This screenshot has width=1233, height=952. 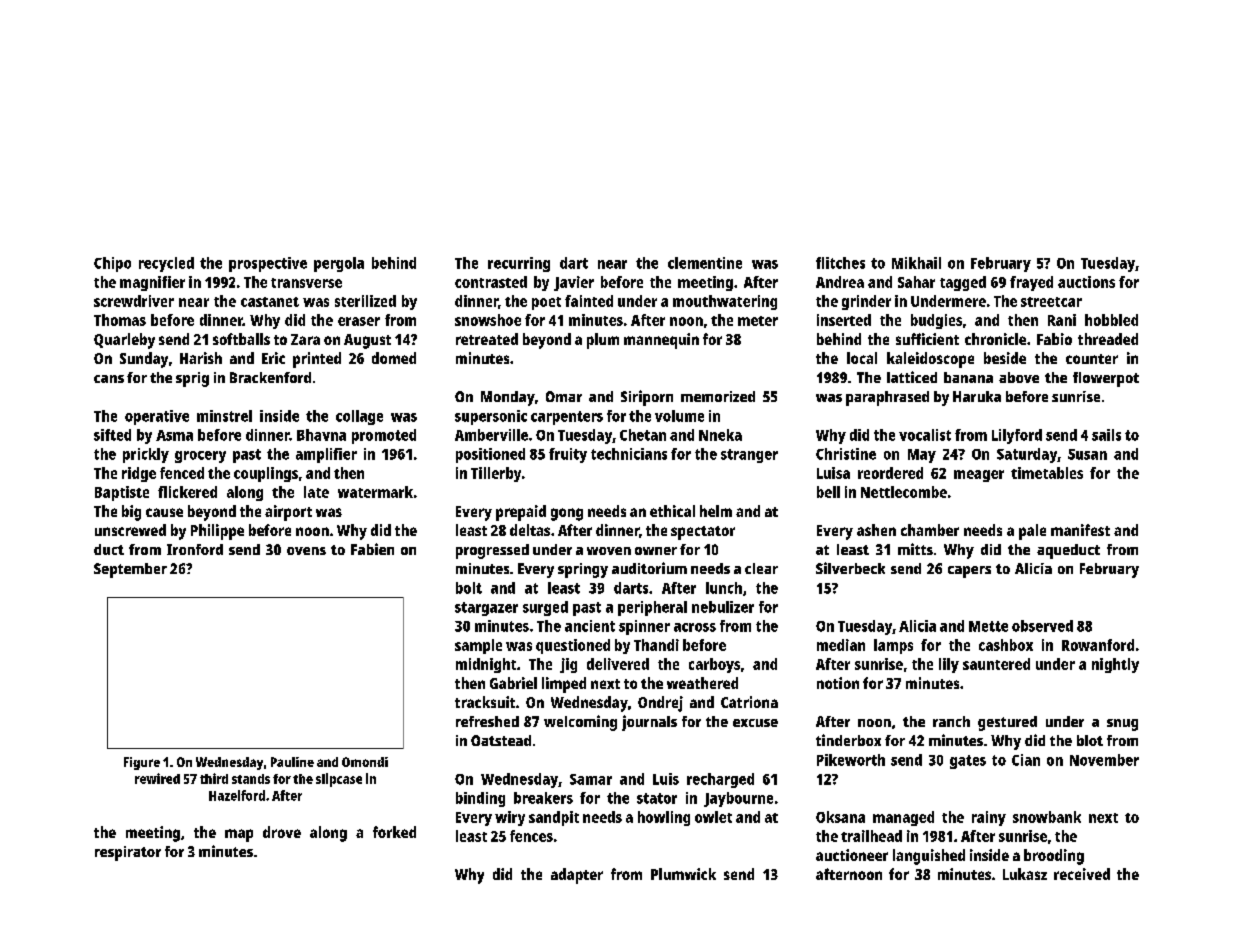 I want to click on fainted, so click(x=589, y=301).
